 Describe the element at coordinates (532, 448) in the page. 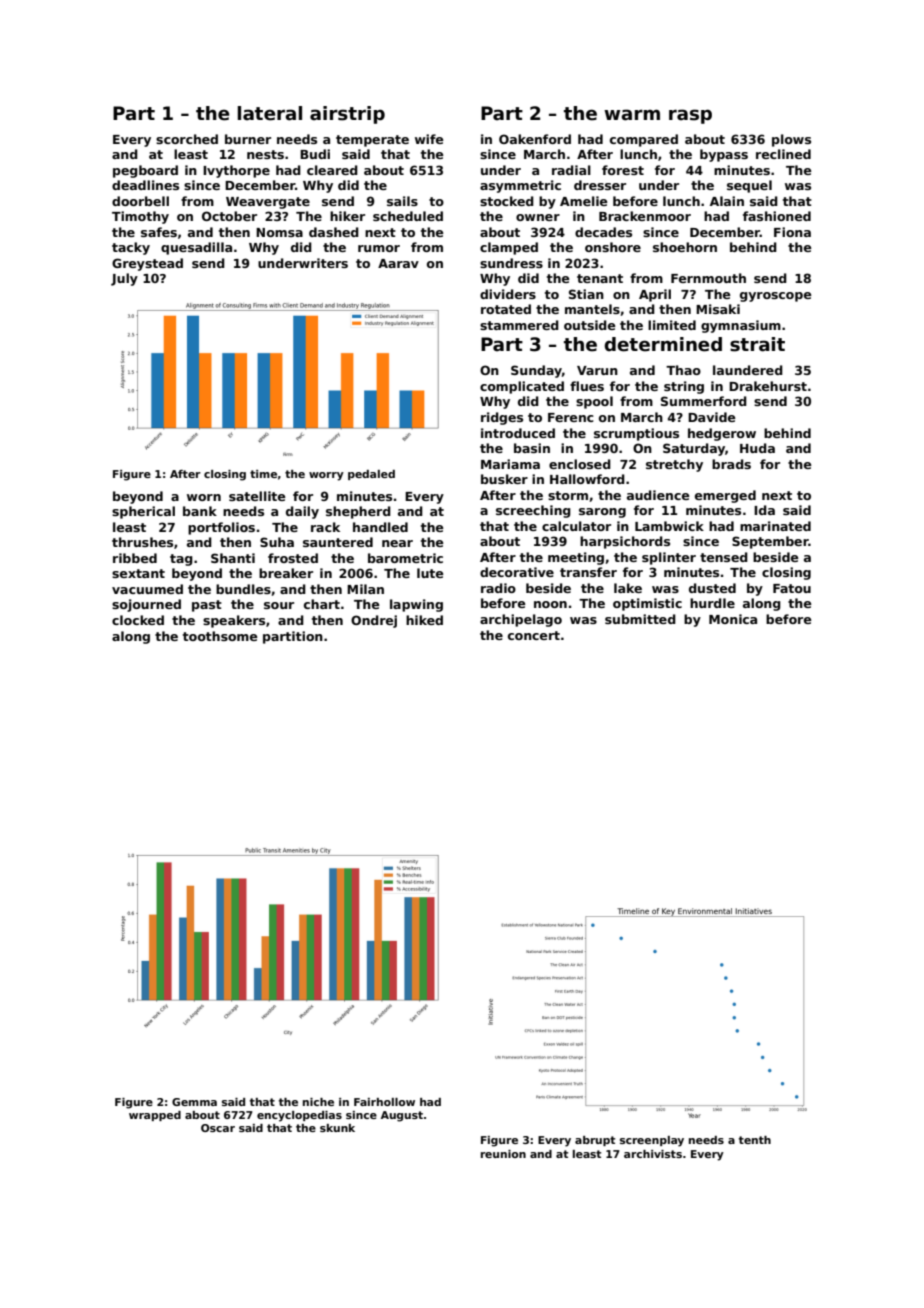

I see `basin` at that location.
